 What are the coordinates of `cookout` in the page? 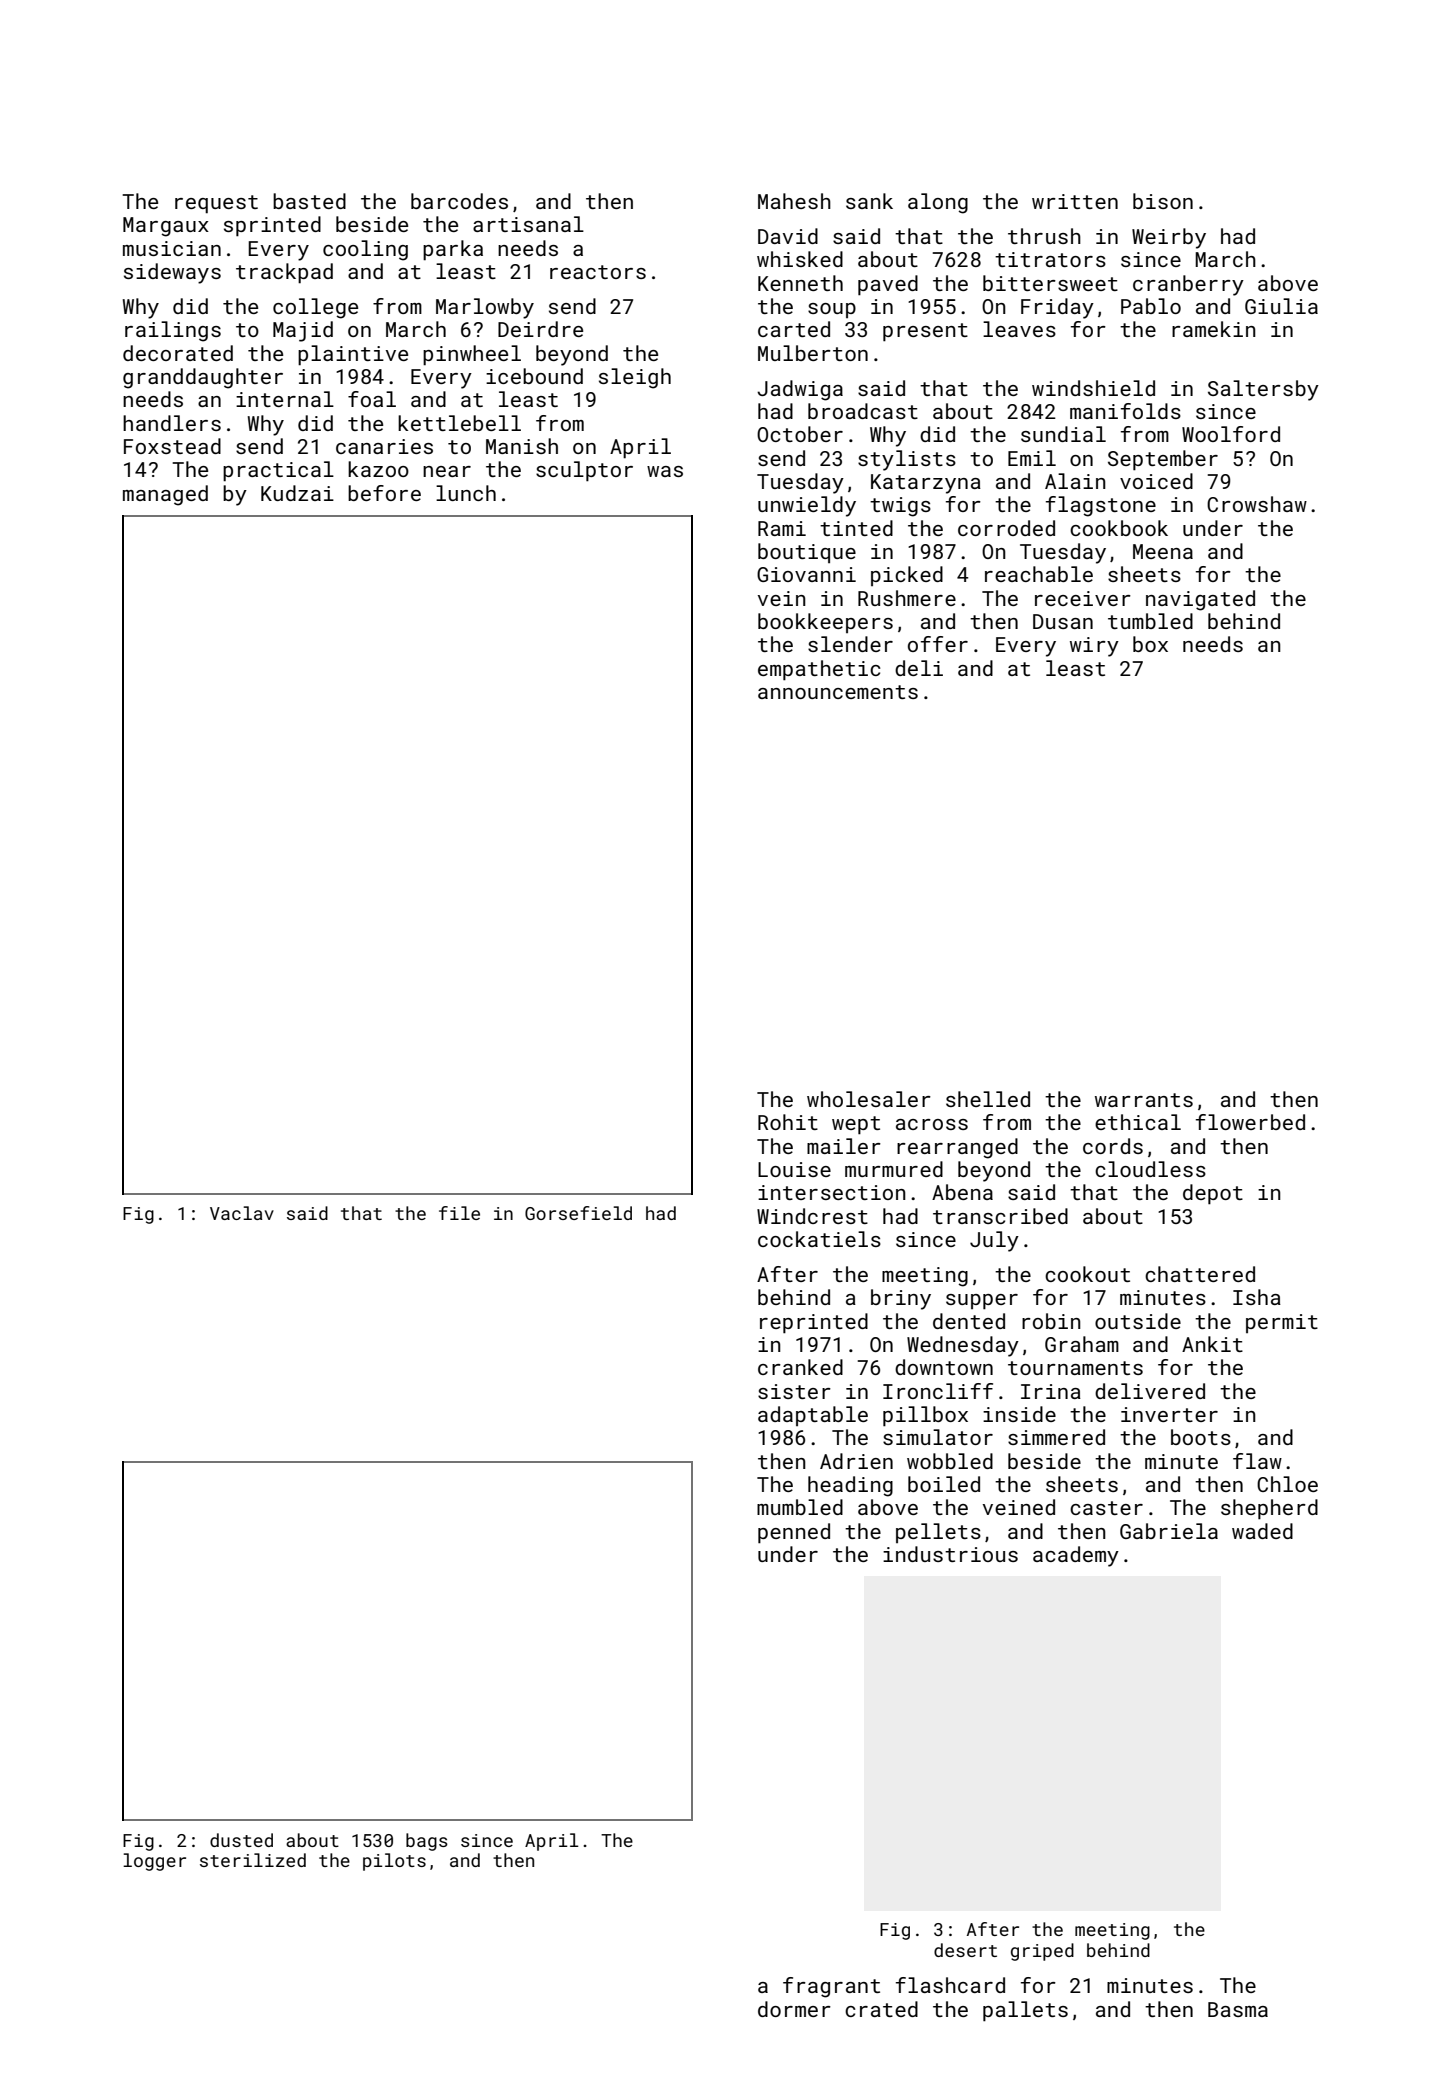 It's located at (1087, 1274).
